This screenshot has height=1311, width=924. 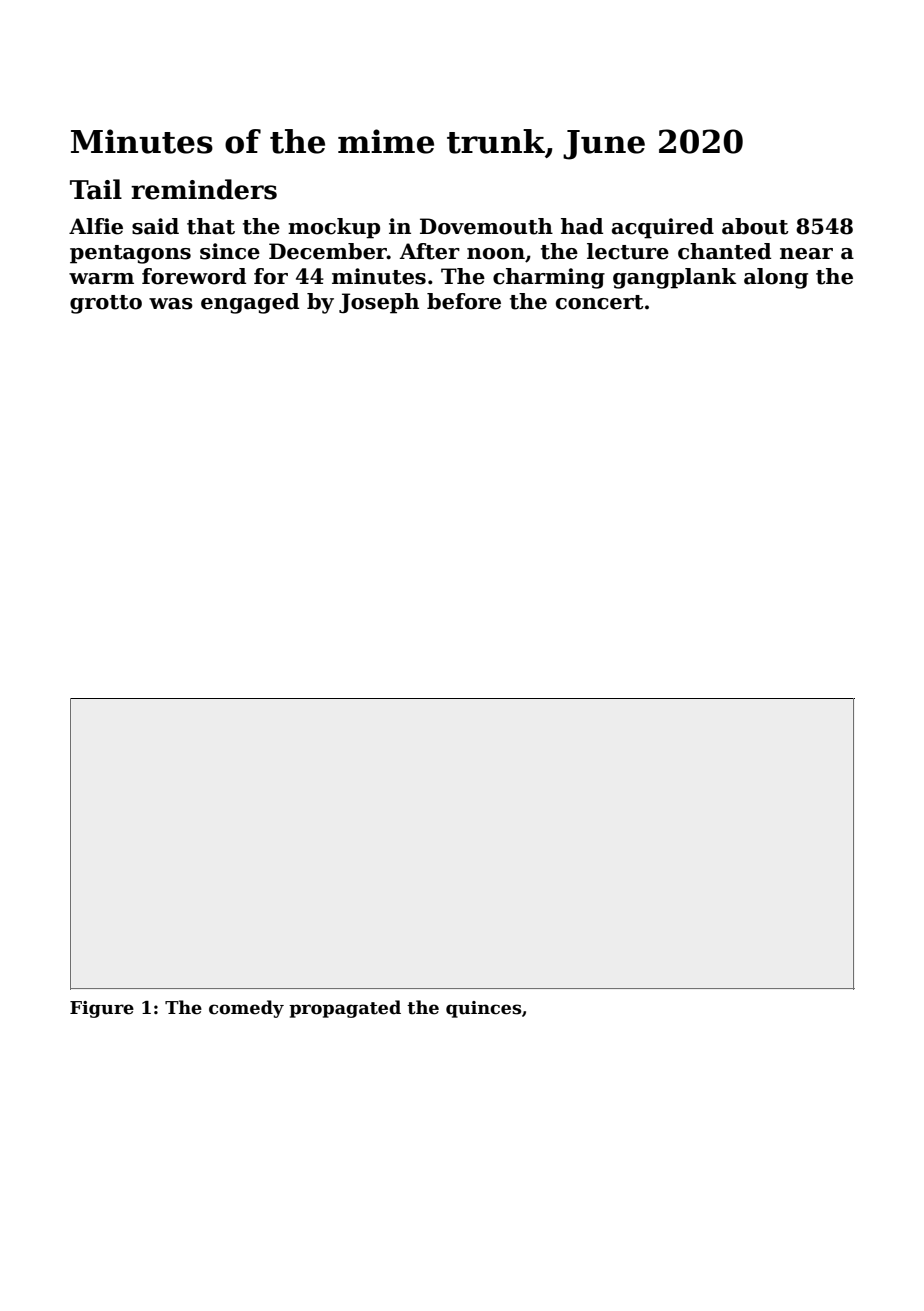 I want to click on along, so click(x=776, y=278).
